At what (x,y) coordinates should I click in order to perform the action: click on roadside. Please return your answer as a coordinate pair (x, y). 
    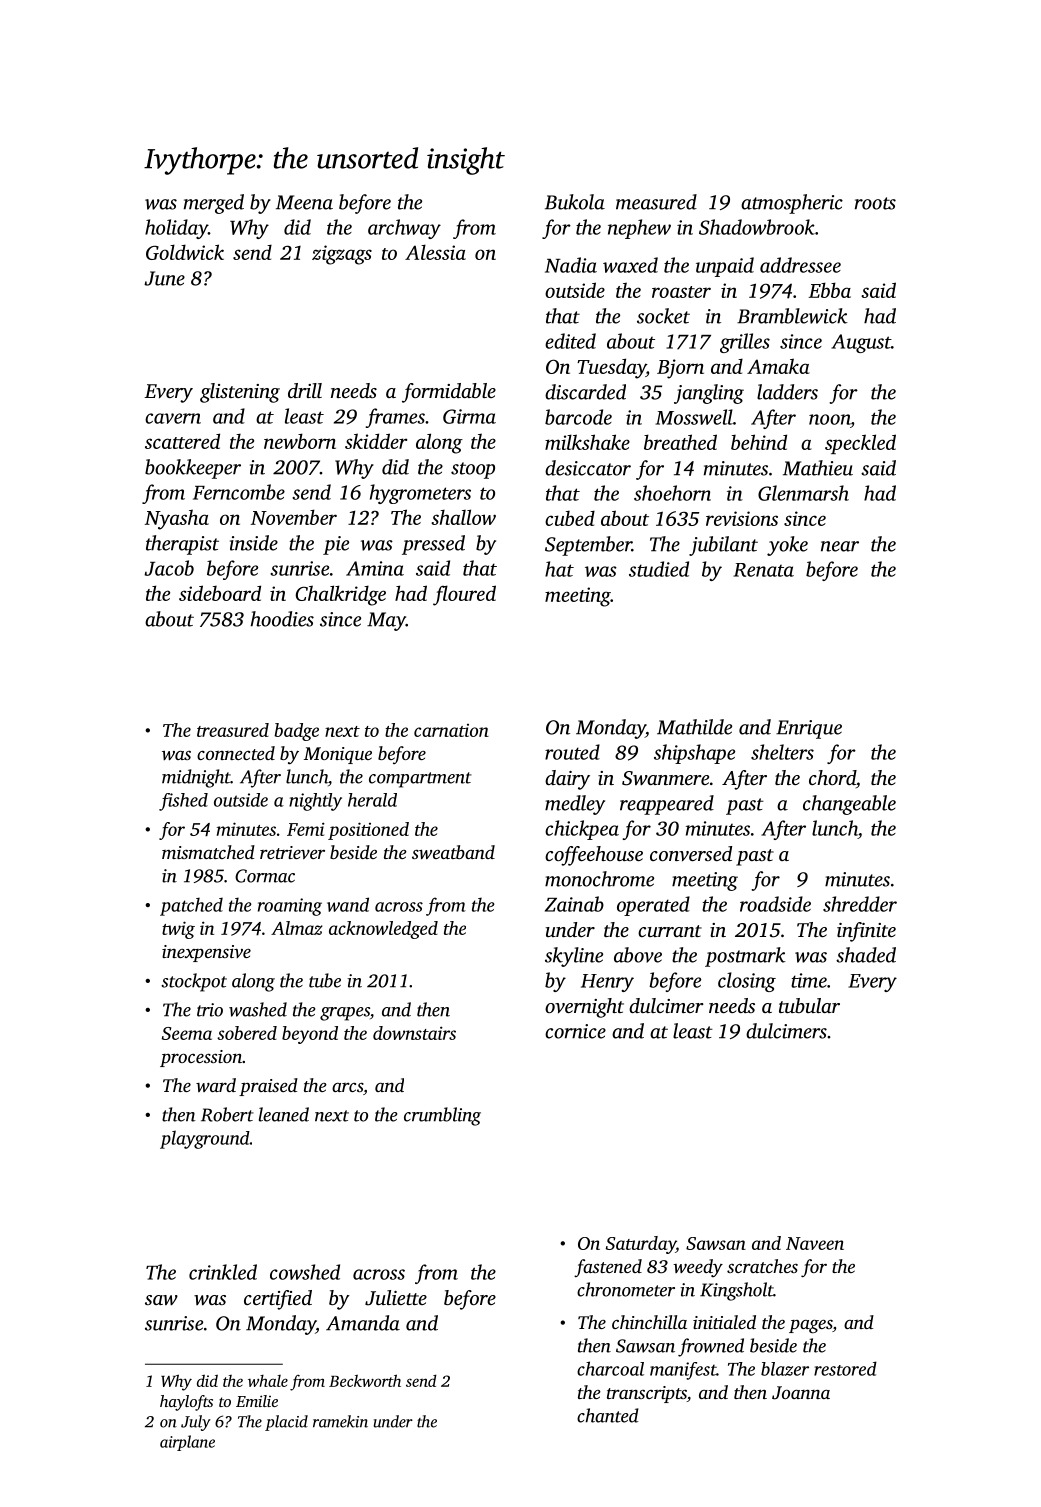
    Looking at the image, I should click on (775, 904).
